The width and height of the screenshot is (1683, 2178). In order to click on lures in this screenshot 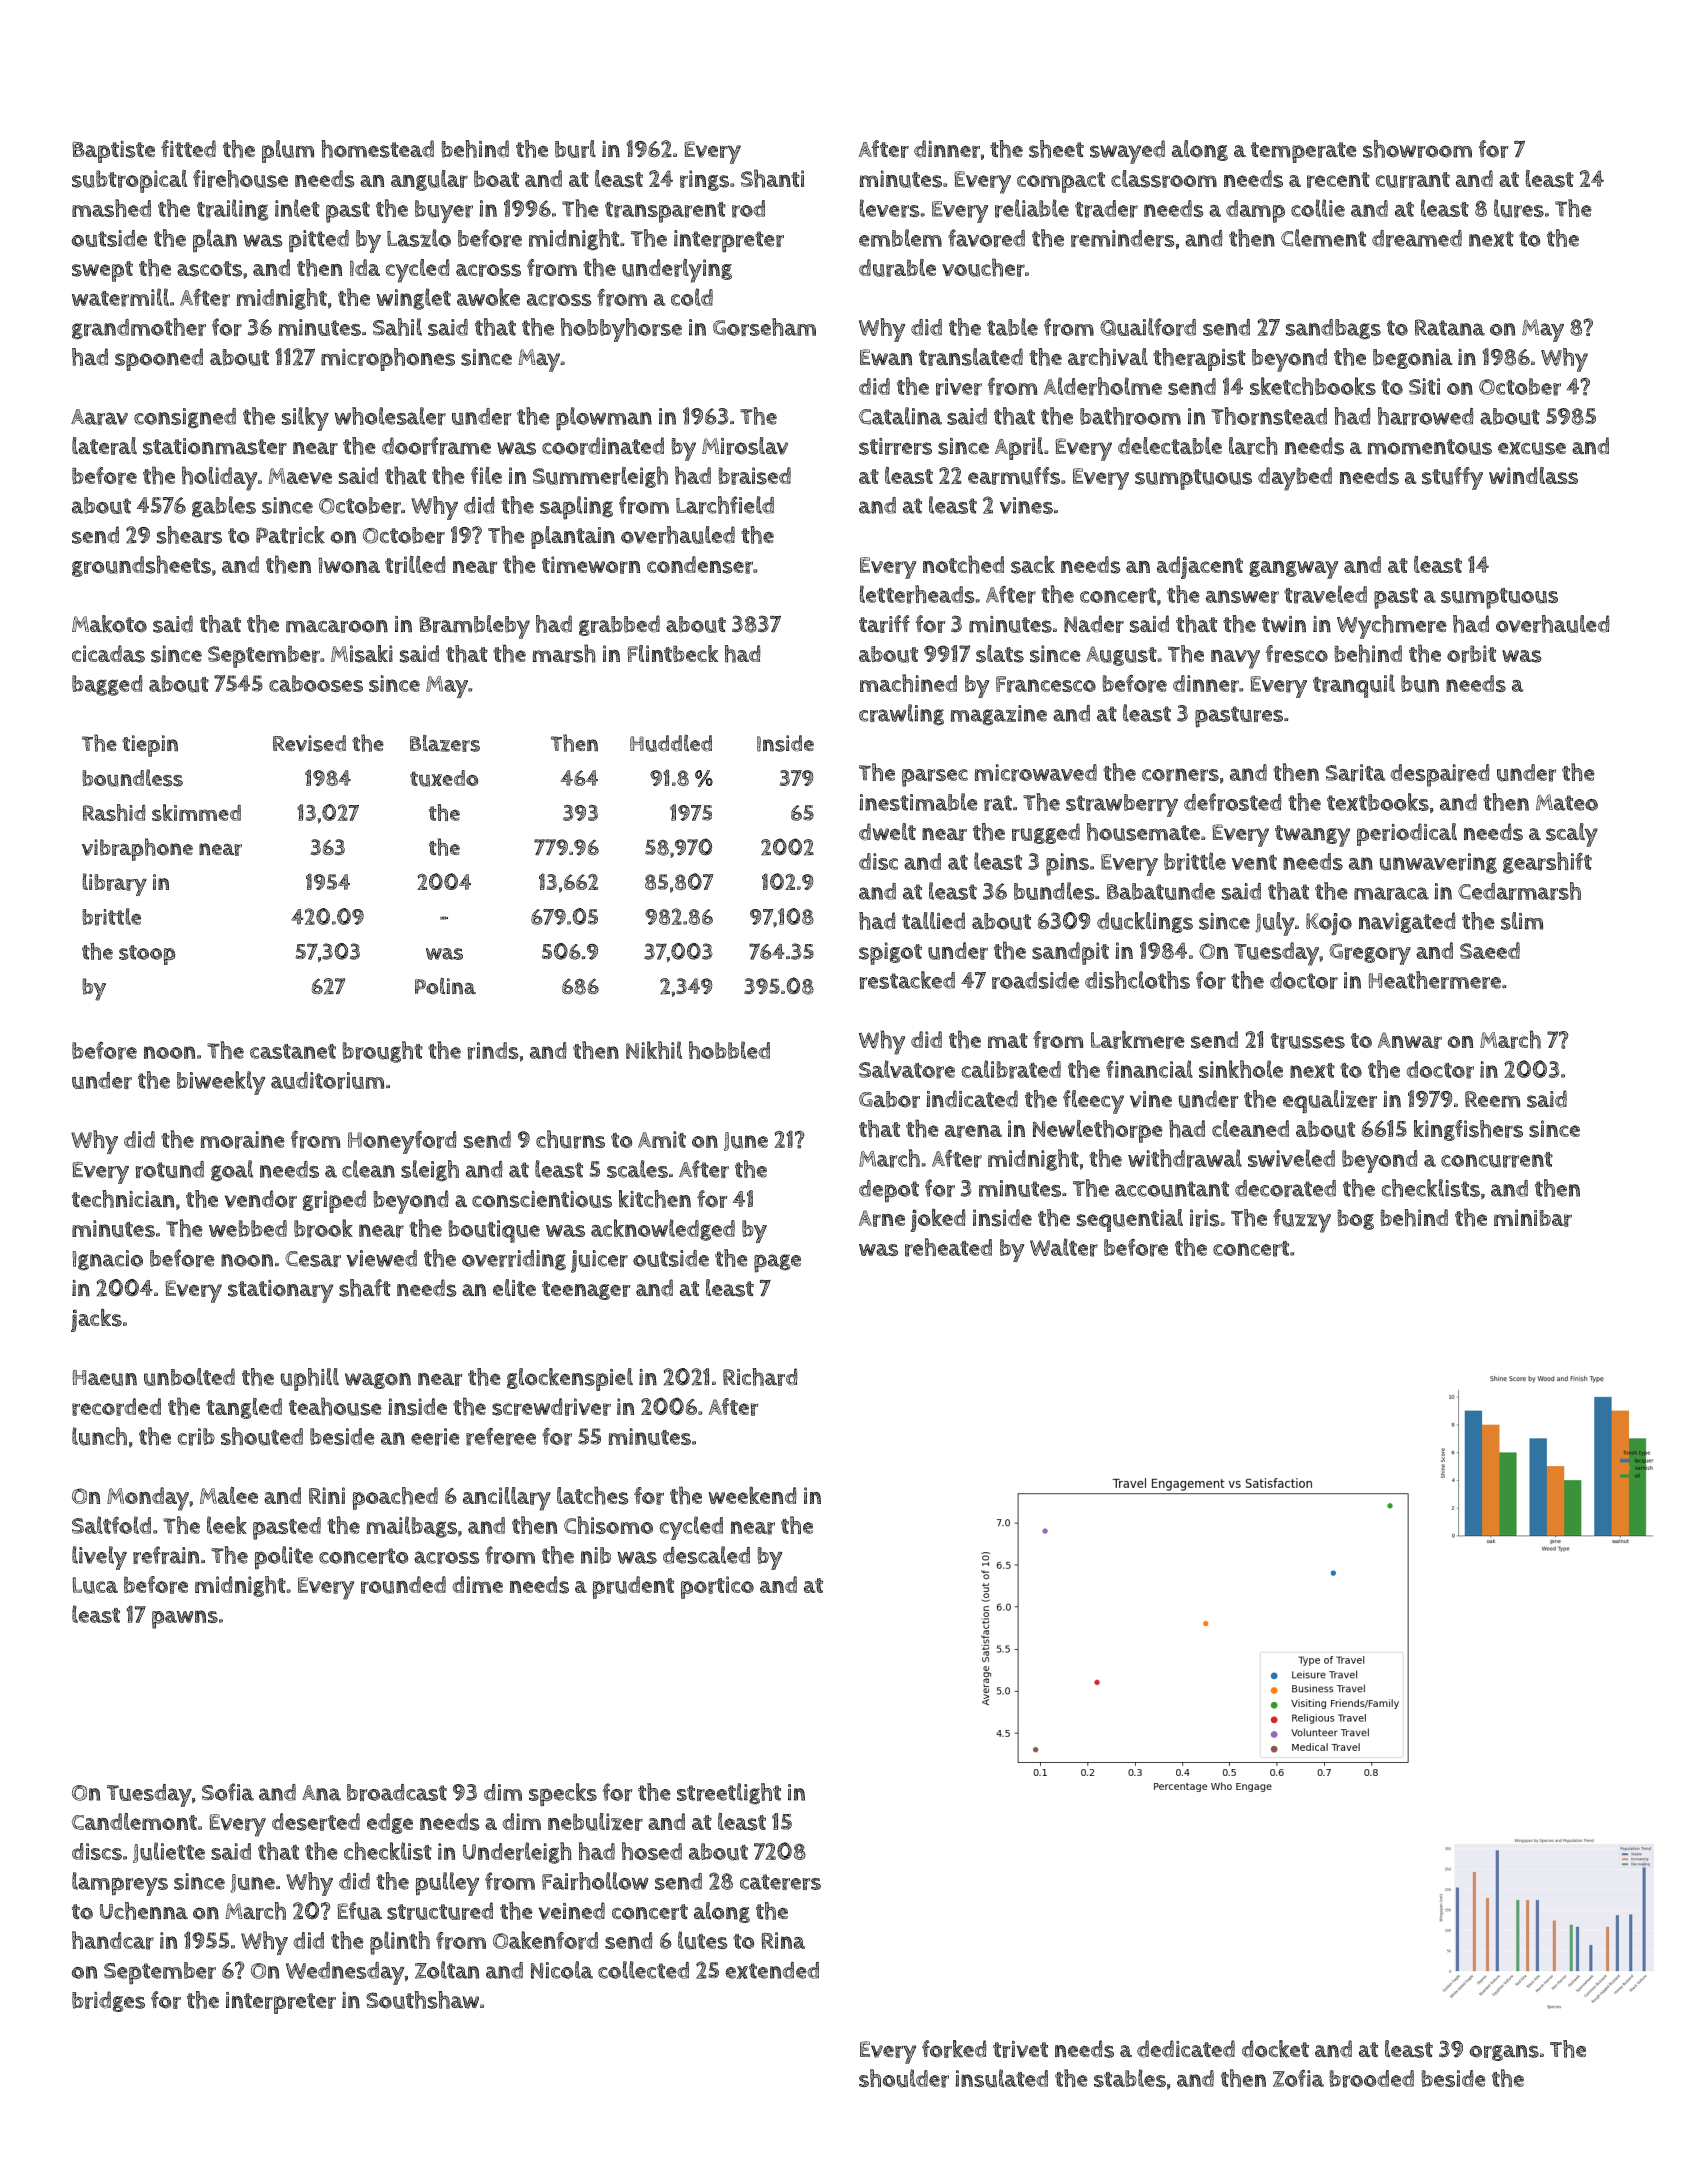, I will do `click(1519, 208)`.
